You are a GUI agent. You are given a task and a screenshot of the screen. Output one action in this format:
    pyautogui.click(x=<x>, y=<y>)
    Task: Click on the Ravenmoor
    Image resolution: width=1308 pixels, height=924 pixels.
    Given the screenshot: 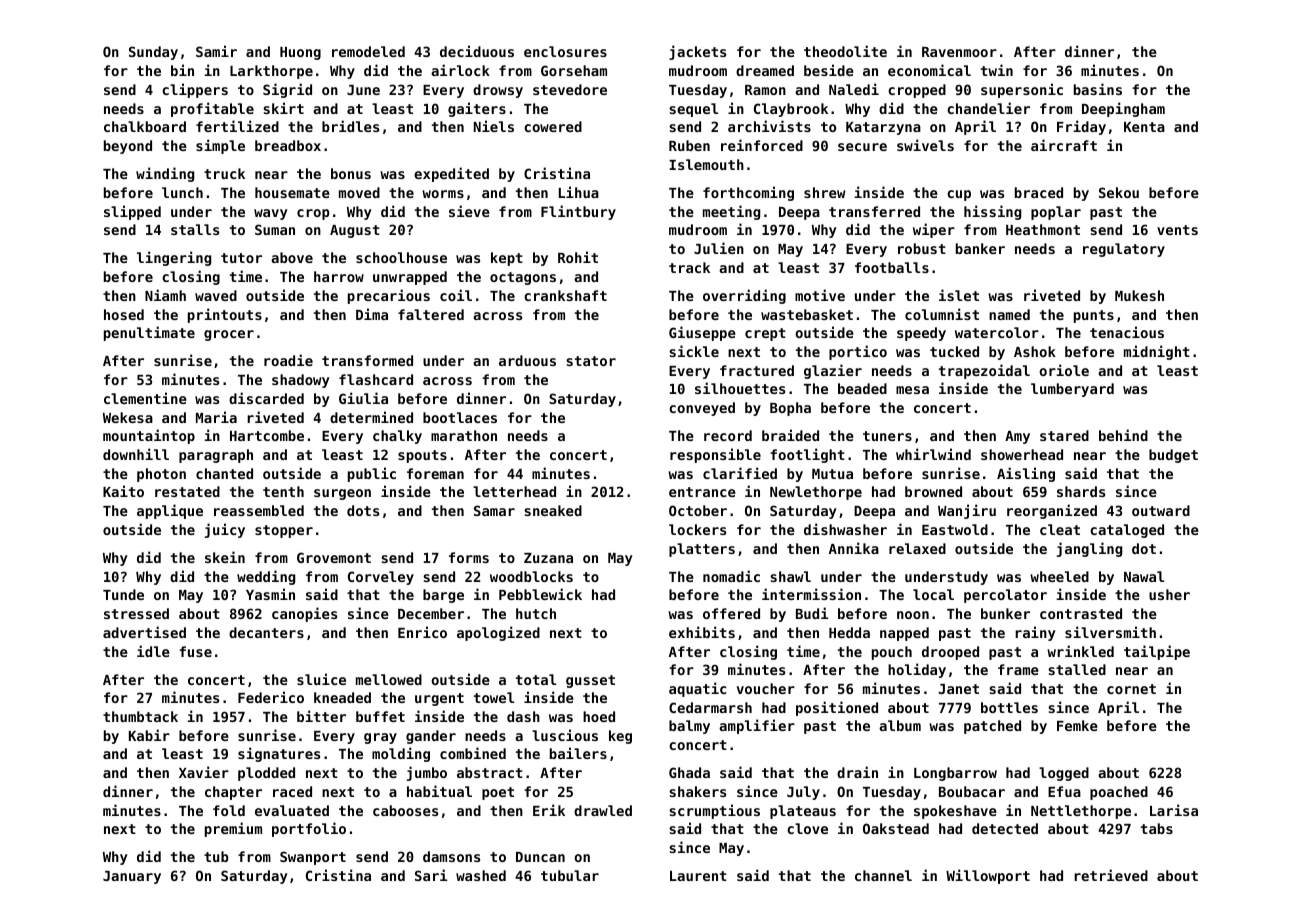 What is the action you would take?
    pyautogui.click(x=959, y=52)
